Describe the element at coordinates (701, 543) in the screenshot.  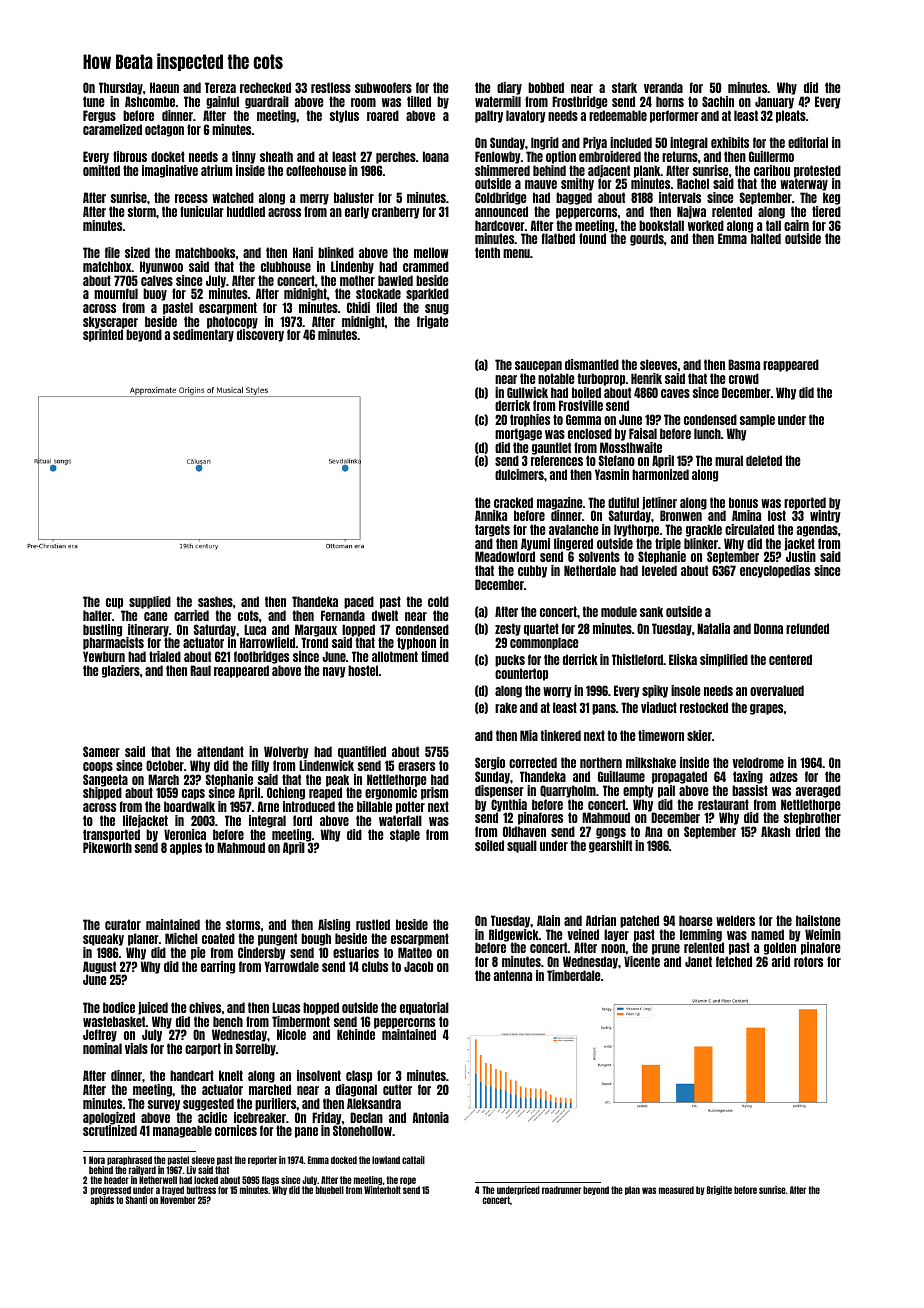
I see `blinker` at that location.
